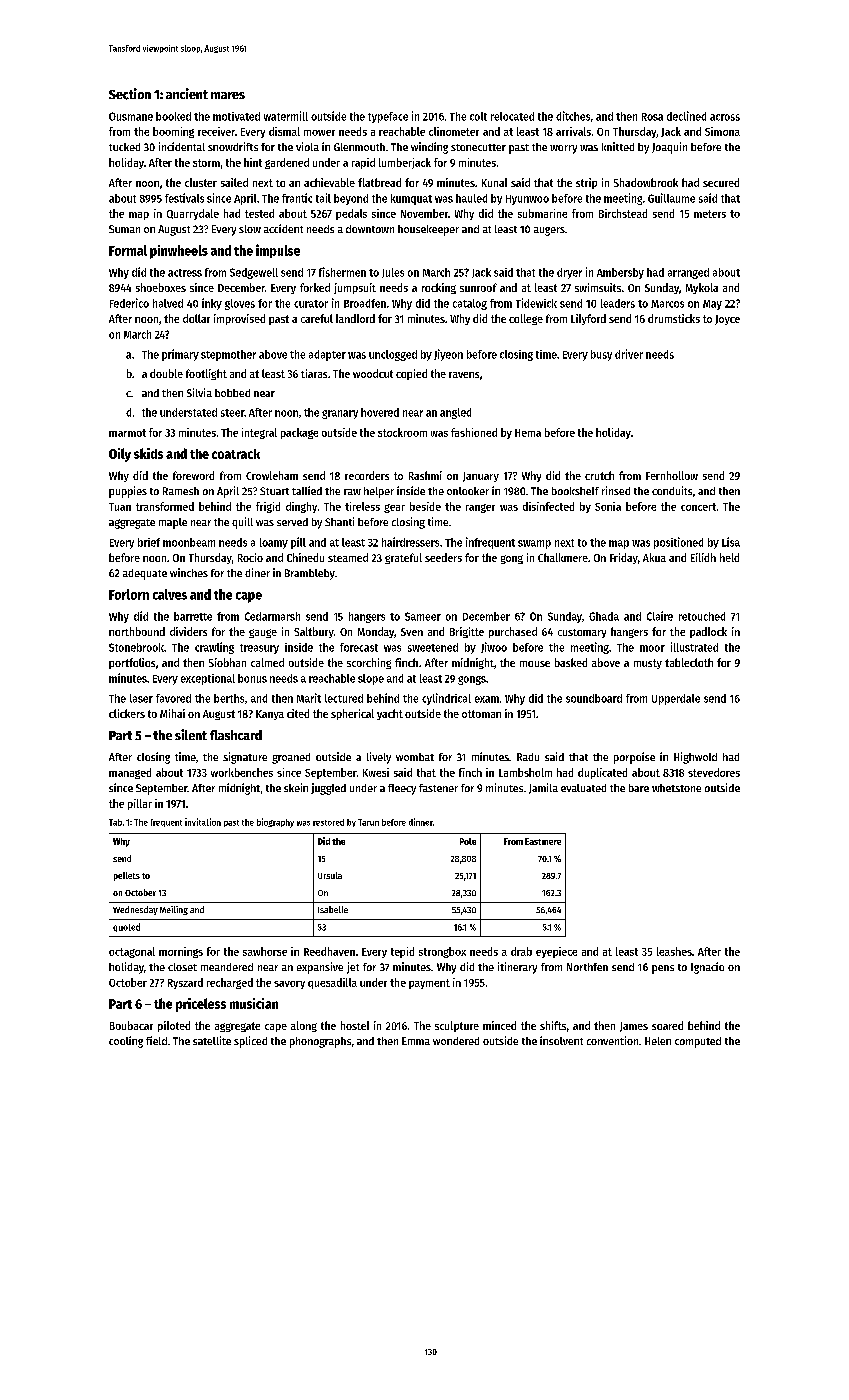  What do you see at coordinates (423, 616) in the screenshot?
I see `Sameer` at bounding box center [423, 616].
